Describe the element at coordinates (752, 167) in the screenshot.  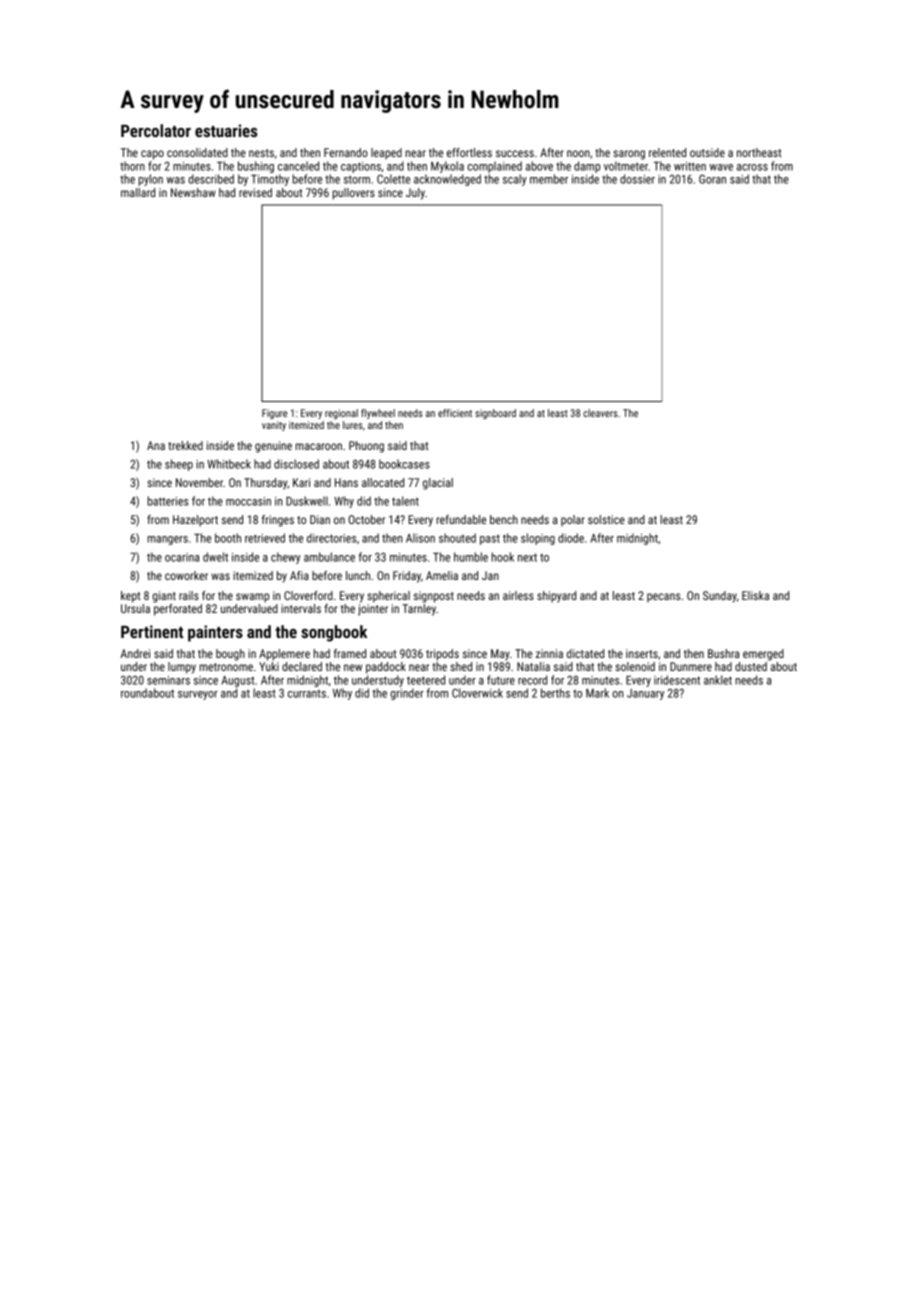
I see `across` at that location.
